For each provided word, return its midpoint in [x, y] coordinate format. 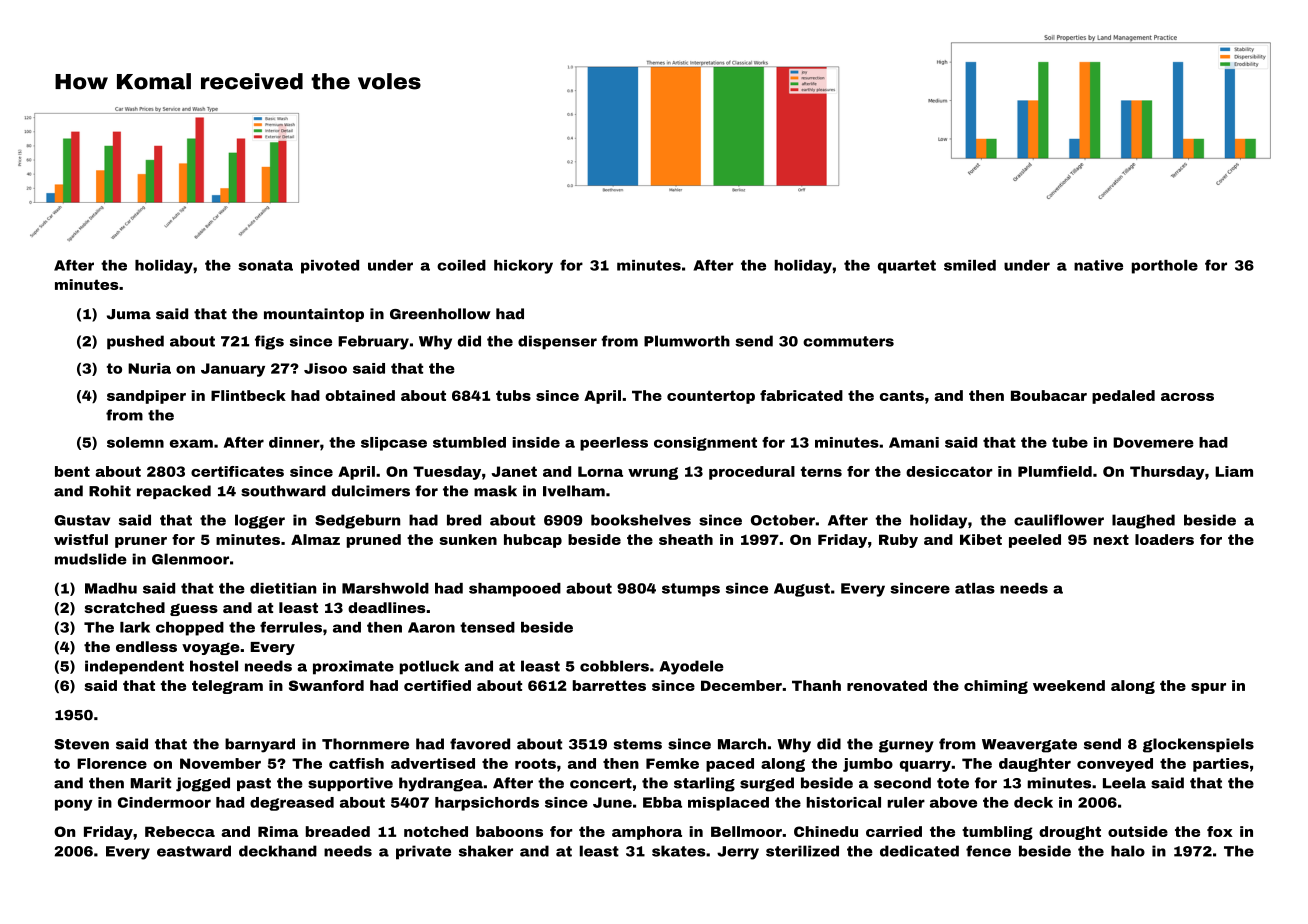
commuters [848, 341]
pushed [135, 342]
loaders [1164, 539]
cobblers [614, 666]
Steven [81, 744]
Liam [1234, 471]
